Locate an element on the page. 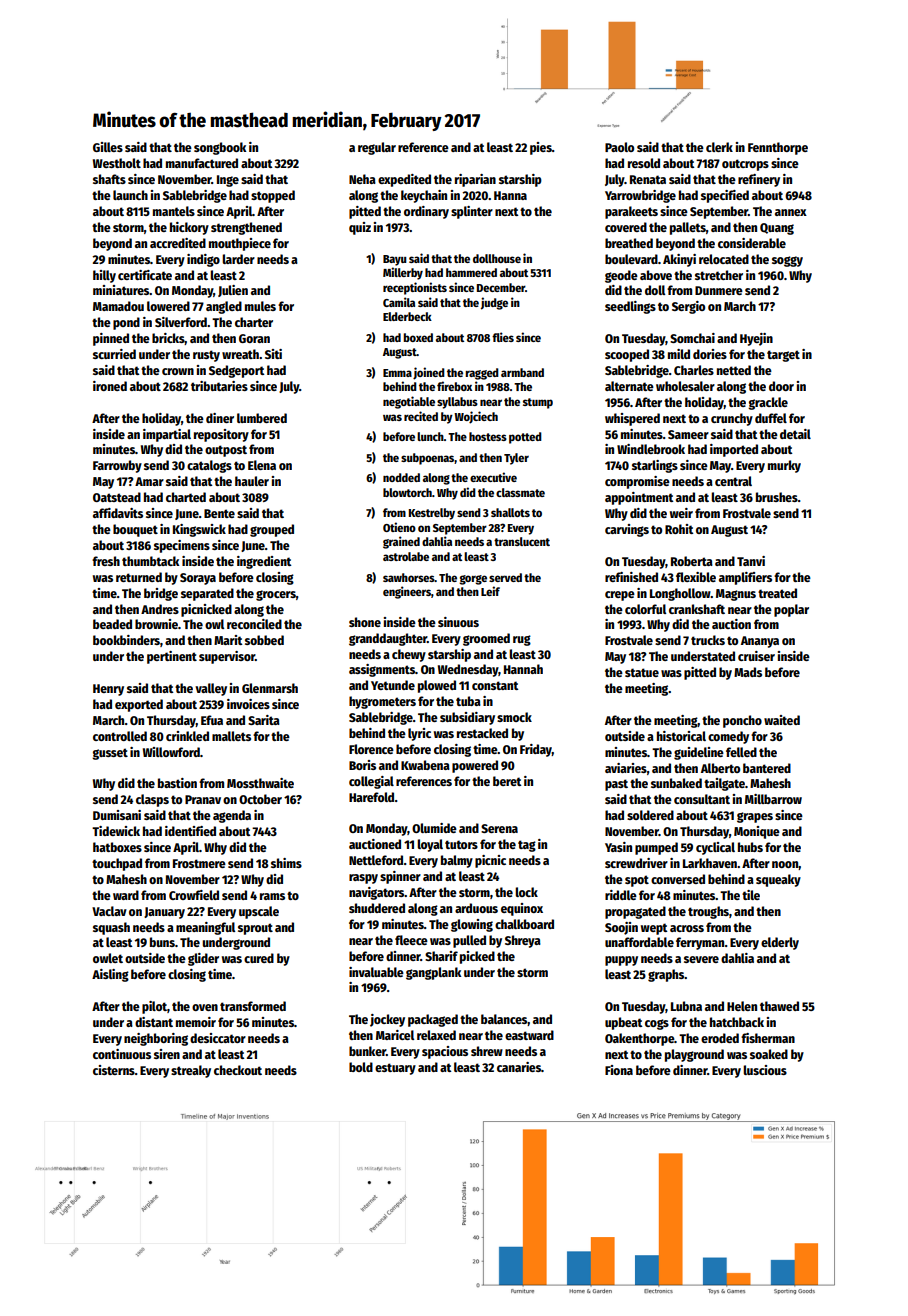 The height and width of the image is (1316, 908). squash is located at coordinates (111, 928).
